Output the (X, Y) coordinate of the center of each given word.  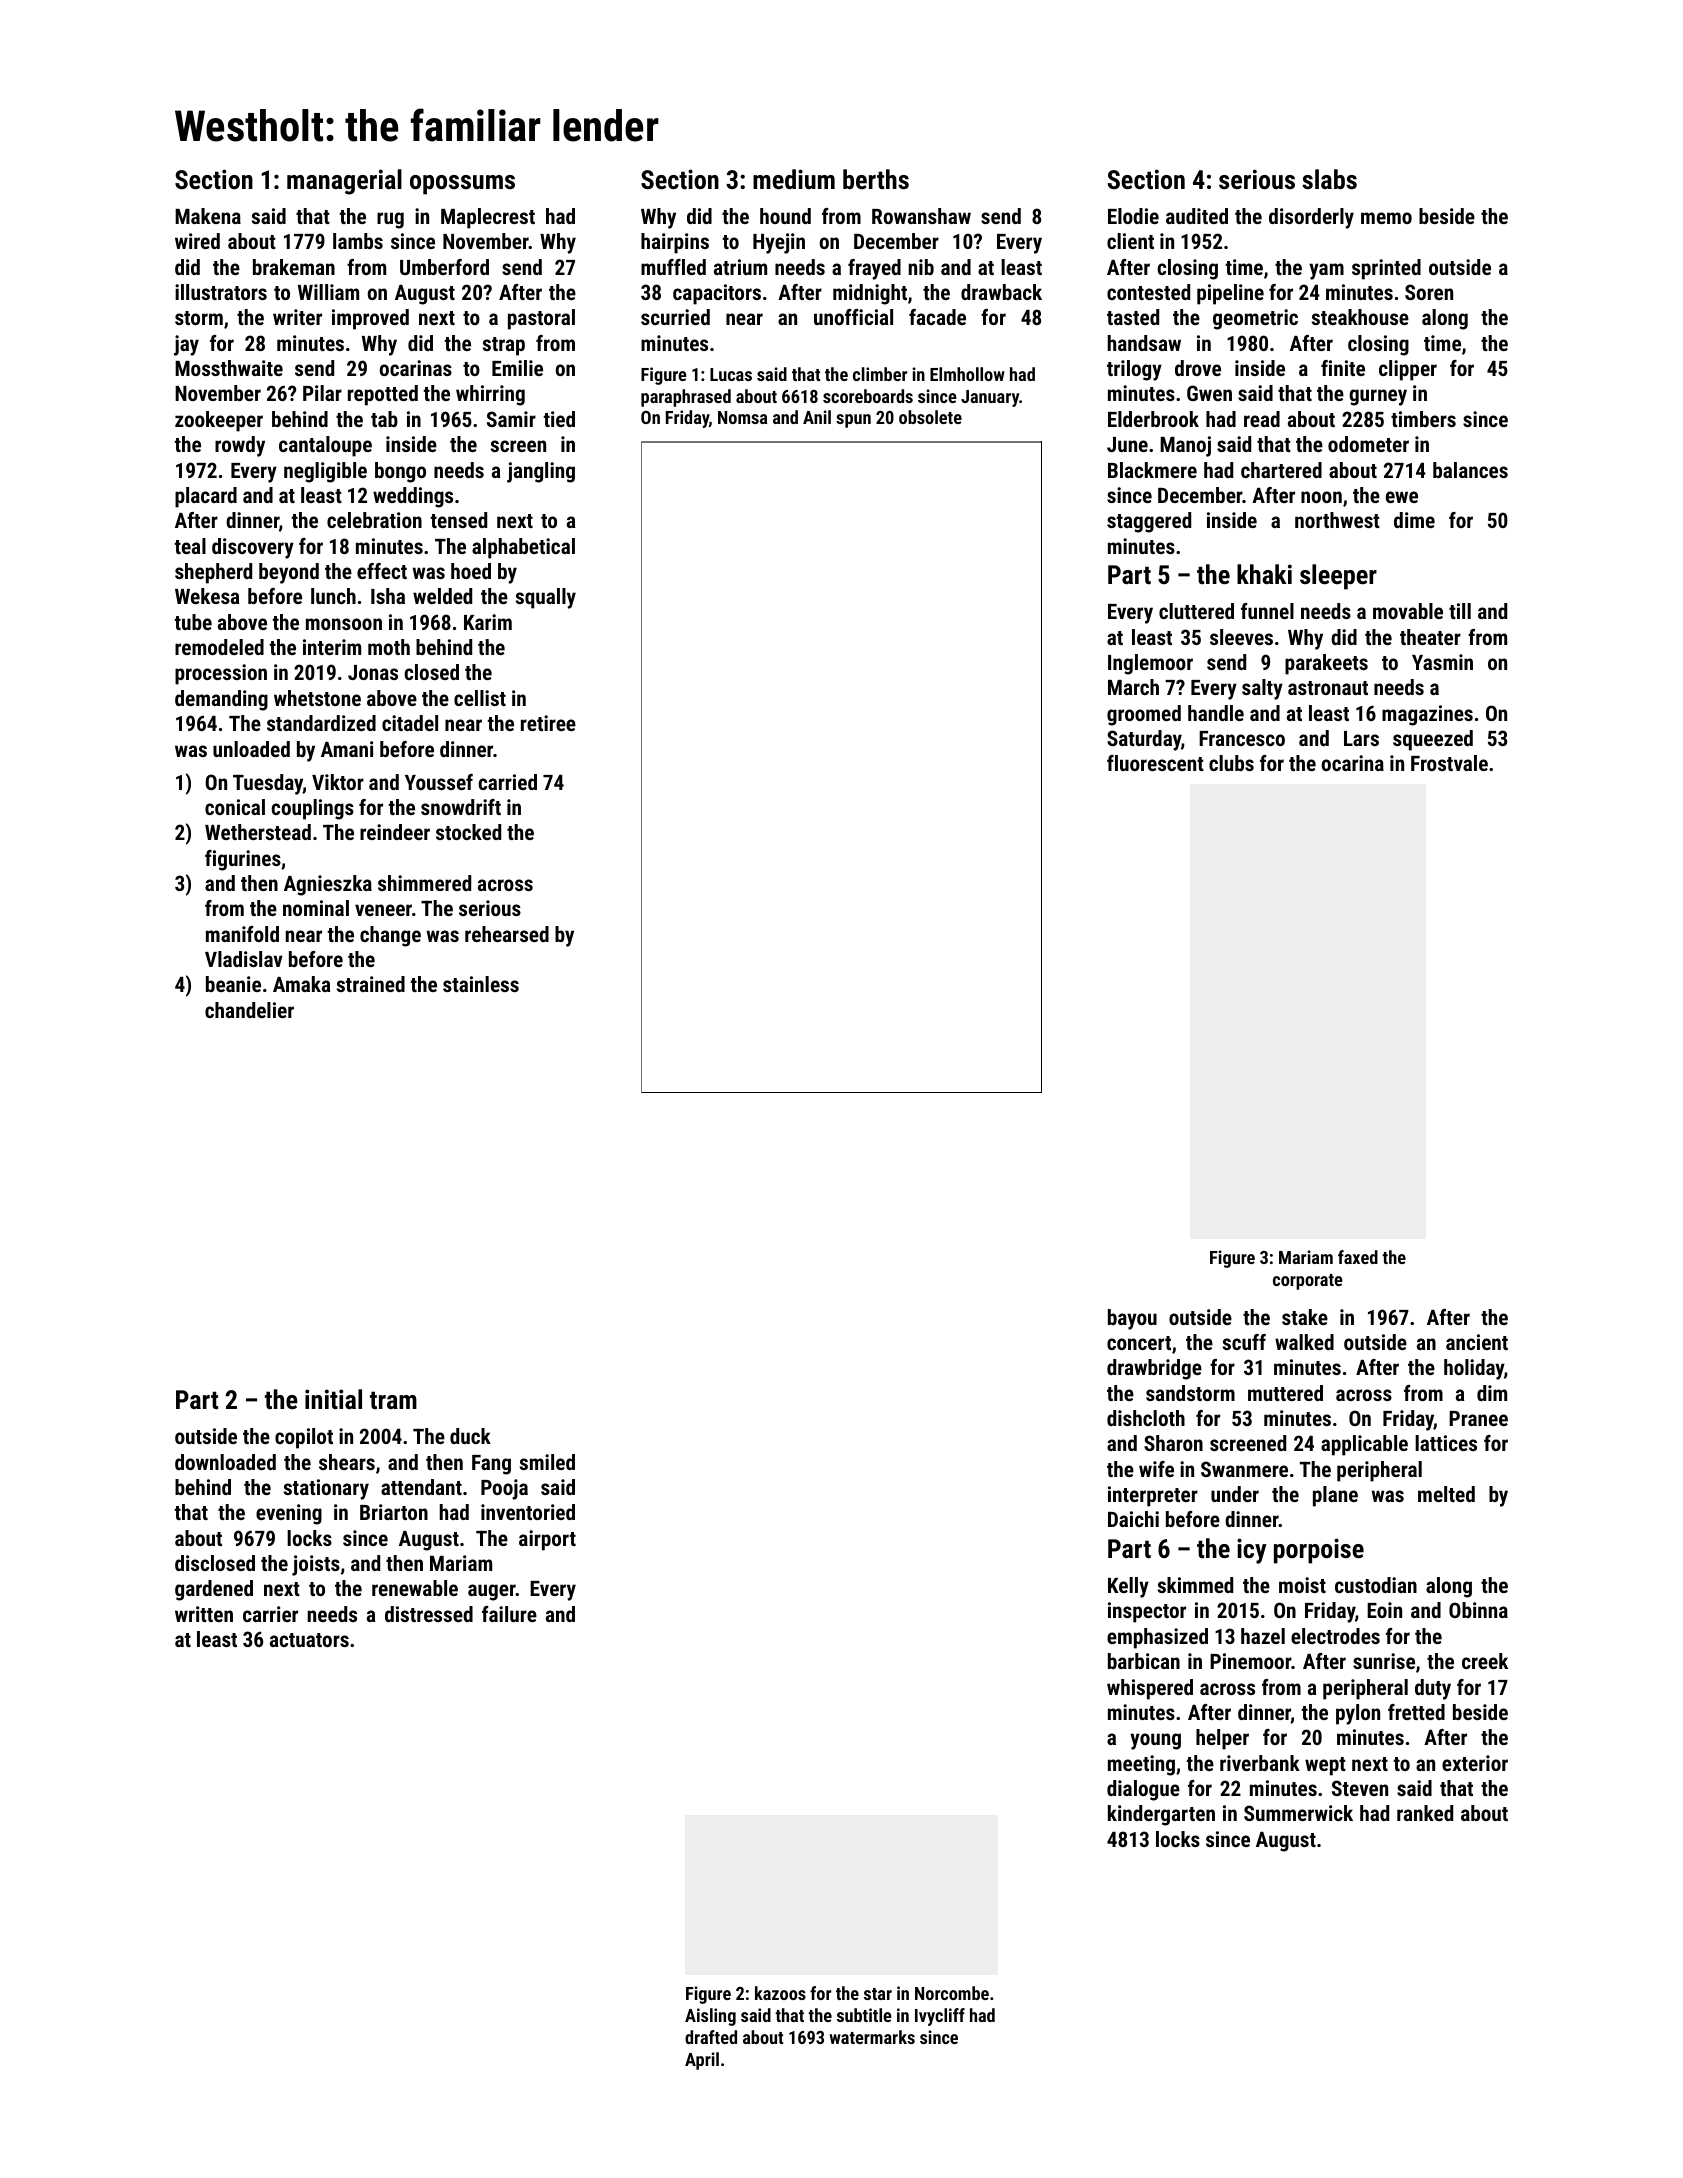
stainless (481, 984)
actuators (309, 1640)
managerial (344, 182)
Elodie (1133, 216)
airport (547, 1540)
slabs (1329, 179)
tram (393, 1400)
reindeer (395, 832)
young (1155, 1741)
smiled (547, 1462)
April (702, 2061)
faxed (1358, 1257)
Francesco (1242, 738)
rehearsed (507, 934)
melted (1446, 1494)
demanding (221, 700)
